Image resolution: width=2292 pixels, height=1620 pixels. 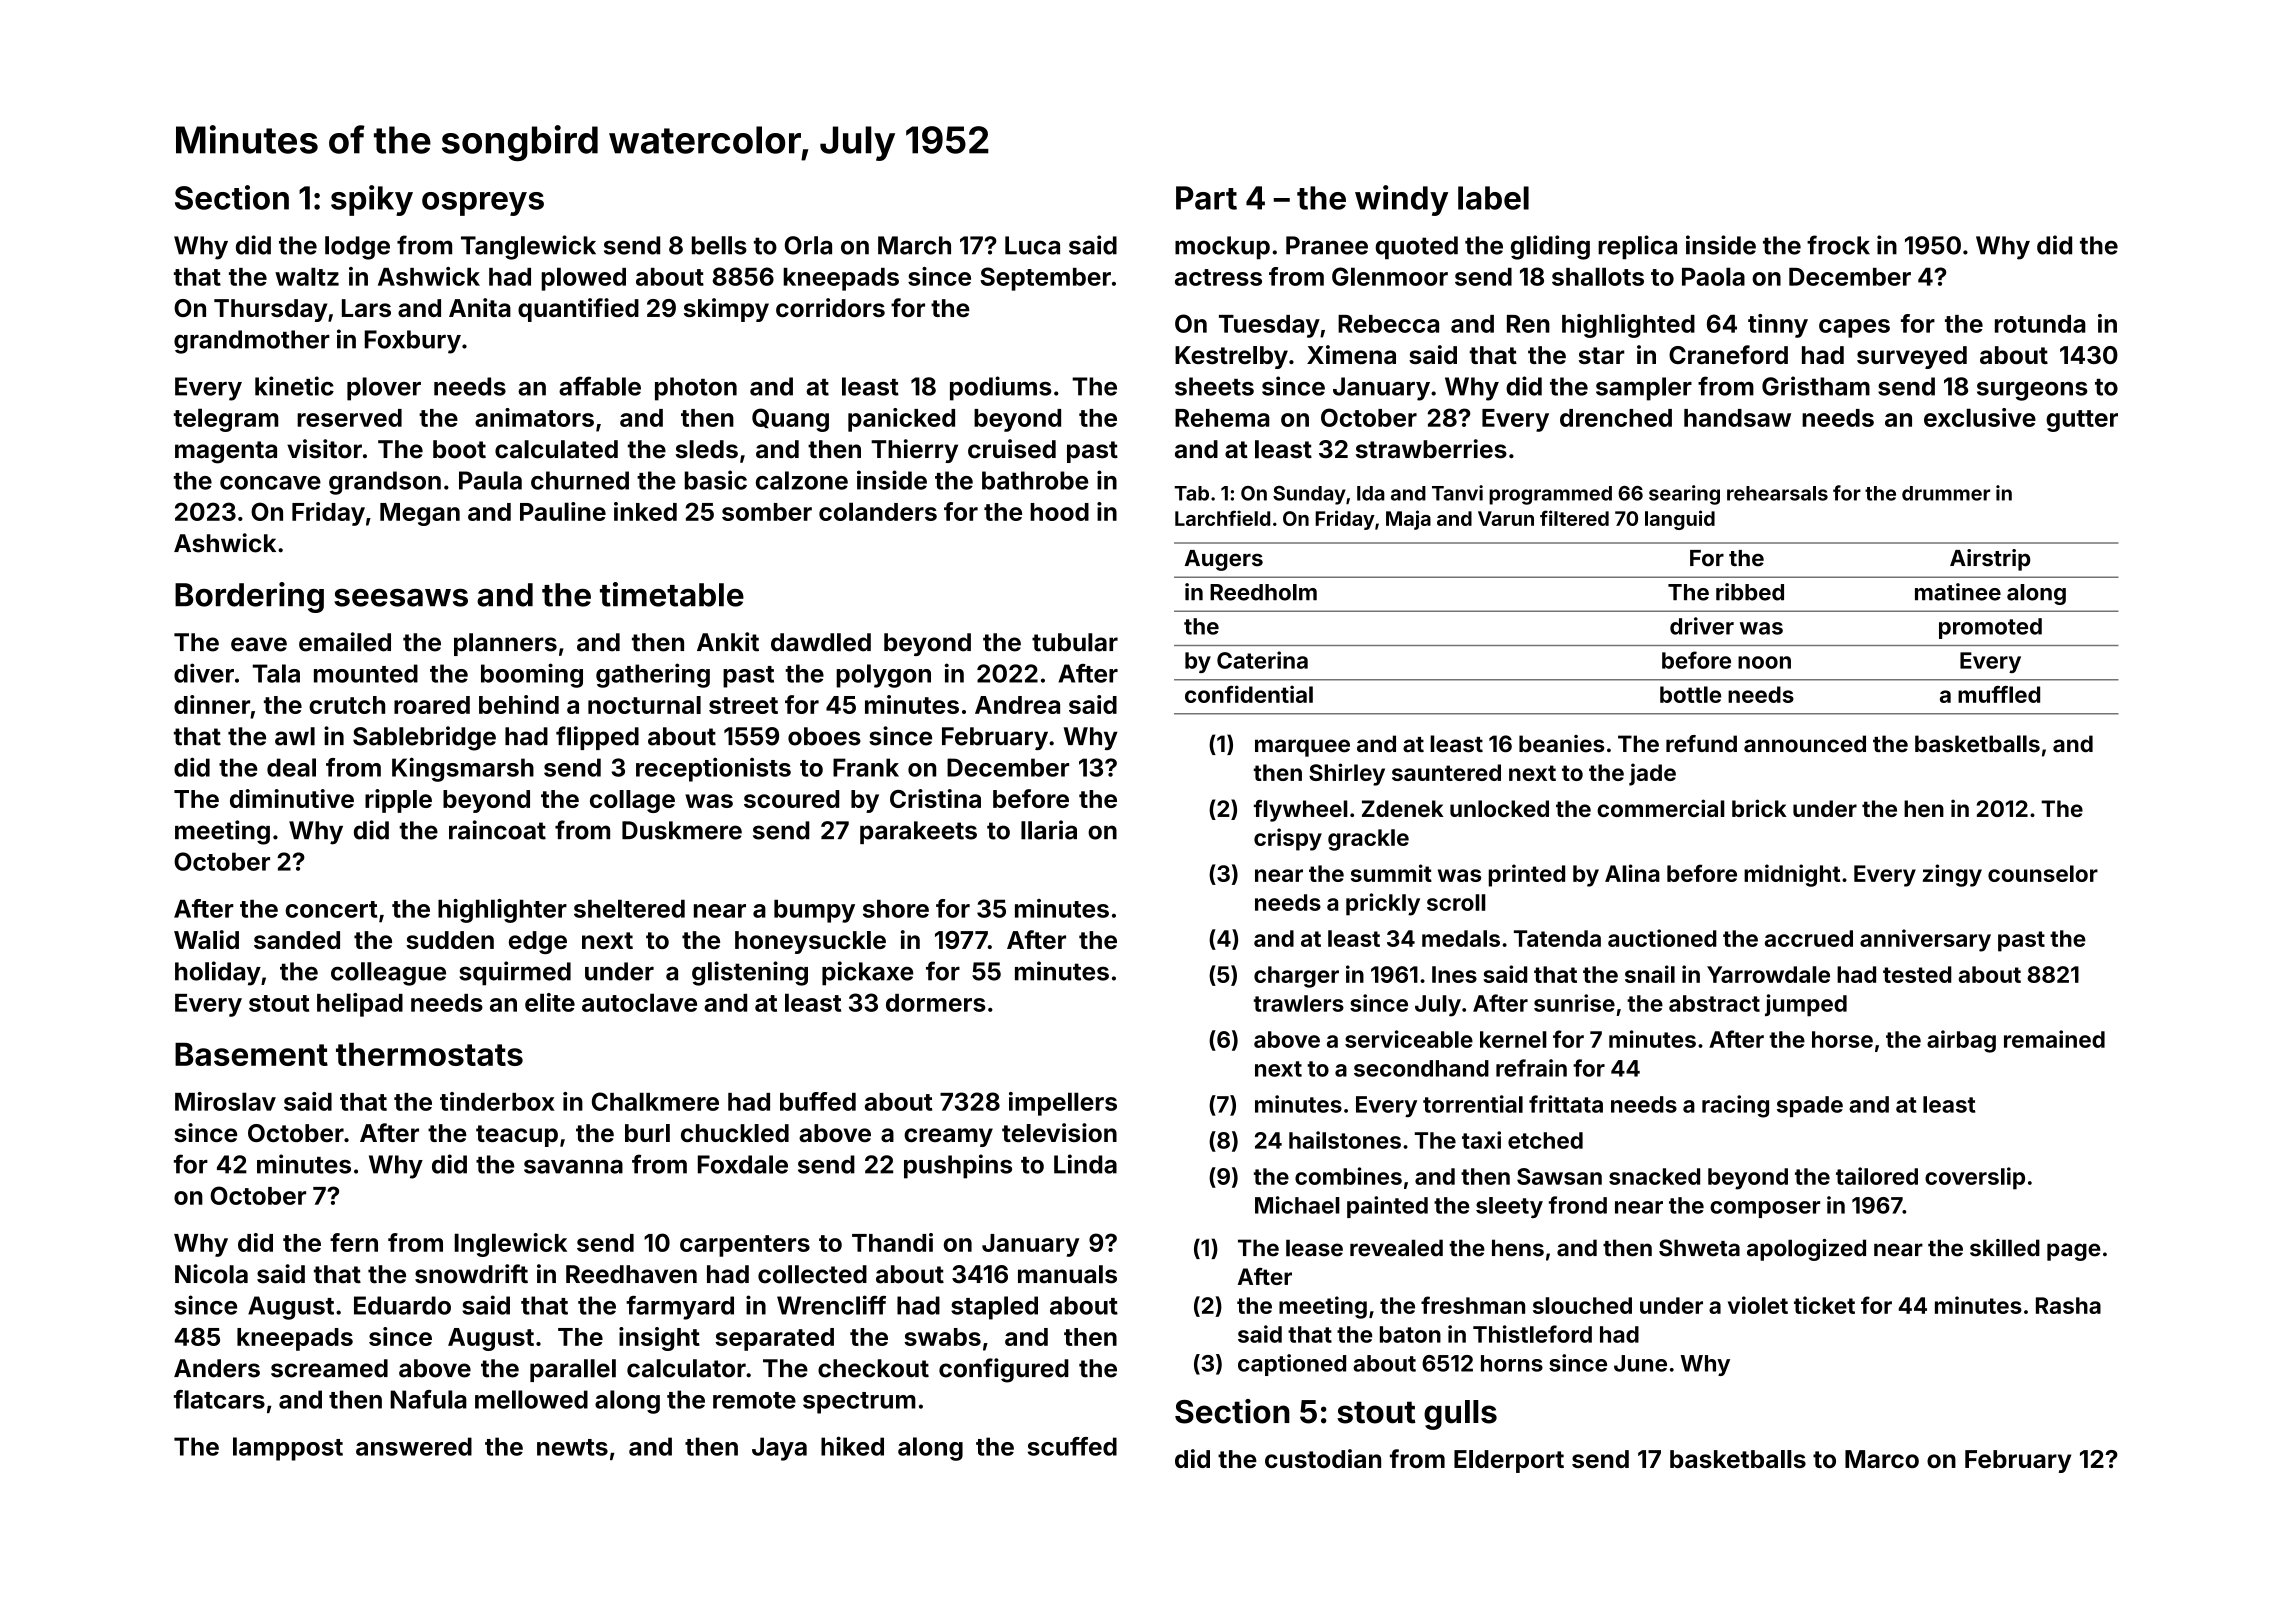 What do you see at coordinates (1562, 744) in the screenshot?
I see `beanies` at bounding box center [1562, 744].
